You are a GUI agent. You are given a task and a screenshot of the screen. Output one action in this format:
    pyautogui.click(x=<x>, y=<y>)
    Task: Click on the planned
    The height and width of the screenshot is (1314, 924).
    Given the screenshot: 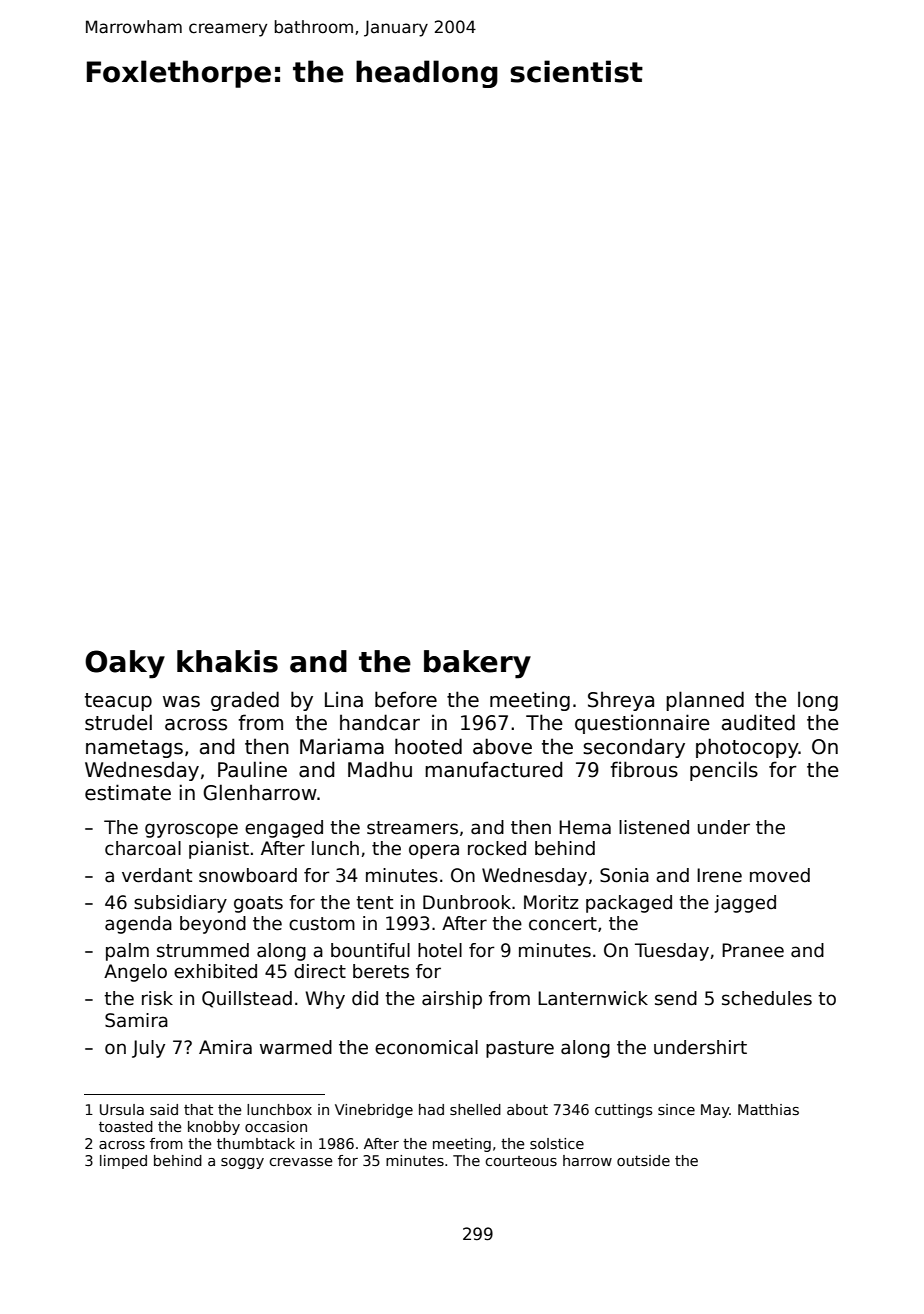 What is the action you would take?
    pyautogui.click(x=705, y=701)
